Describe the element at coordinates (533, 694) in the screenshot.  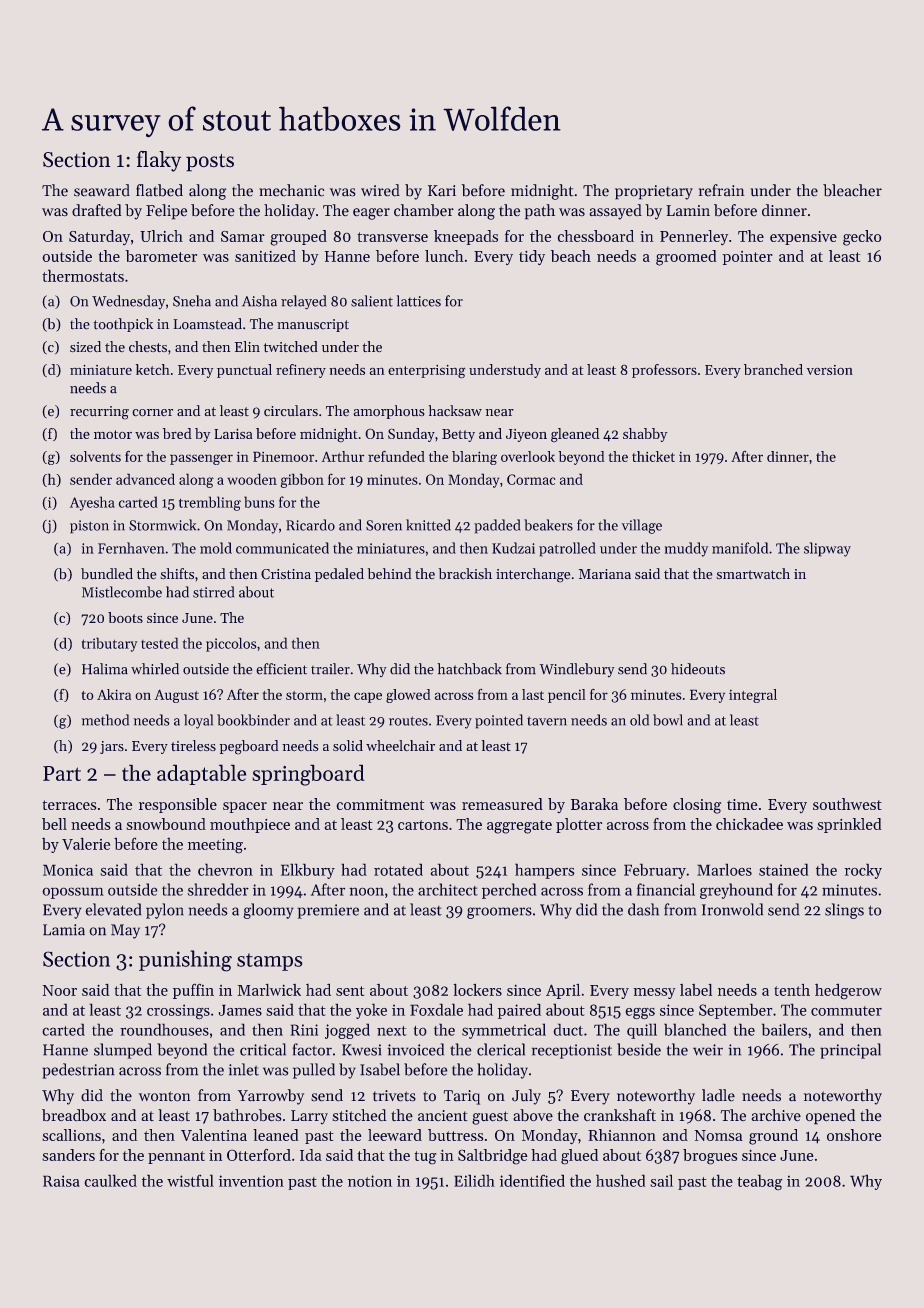
I see `last` at that location.
